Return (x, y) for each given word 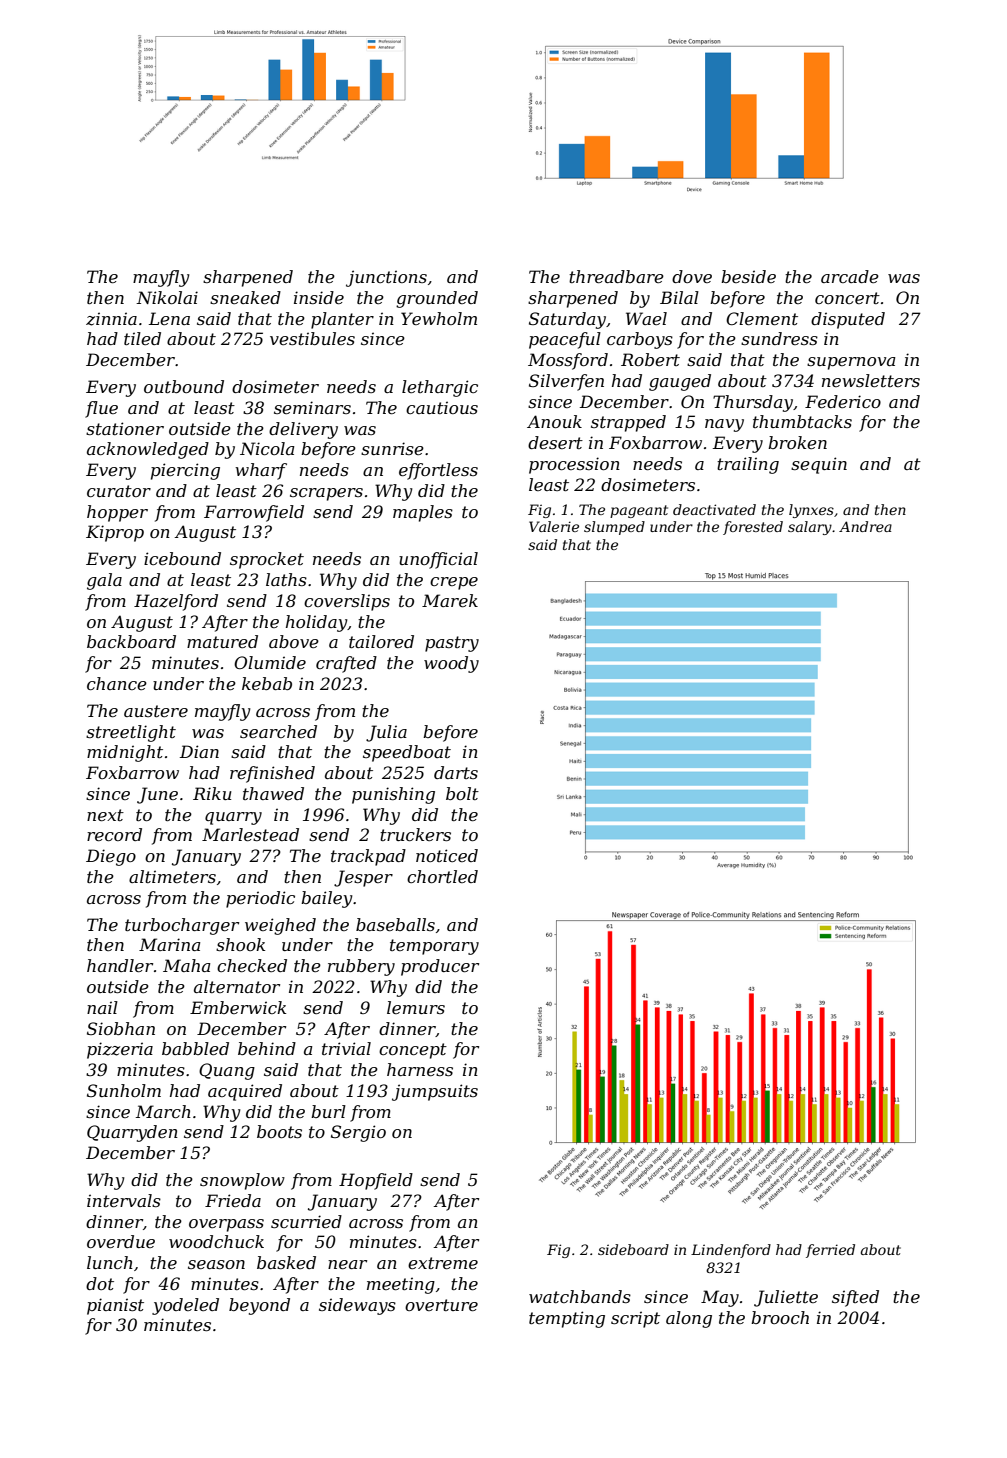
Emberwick (238, 1007)
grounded (437, 299)
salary (810, 528)
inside (319, 297)
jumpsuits (435, 1092)
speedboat (407, 753)
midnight (125, 753)
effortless (438, 471)
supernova (851, 363)
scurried (306, 1221)
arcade (850, 276)
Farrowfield (254, 513)
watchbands (580, 1296)
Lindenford (731, 1251)
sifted (855, 1298)
